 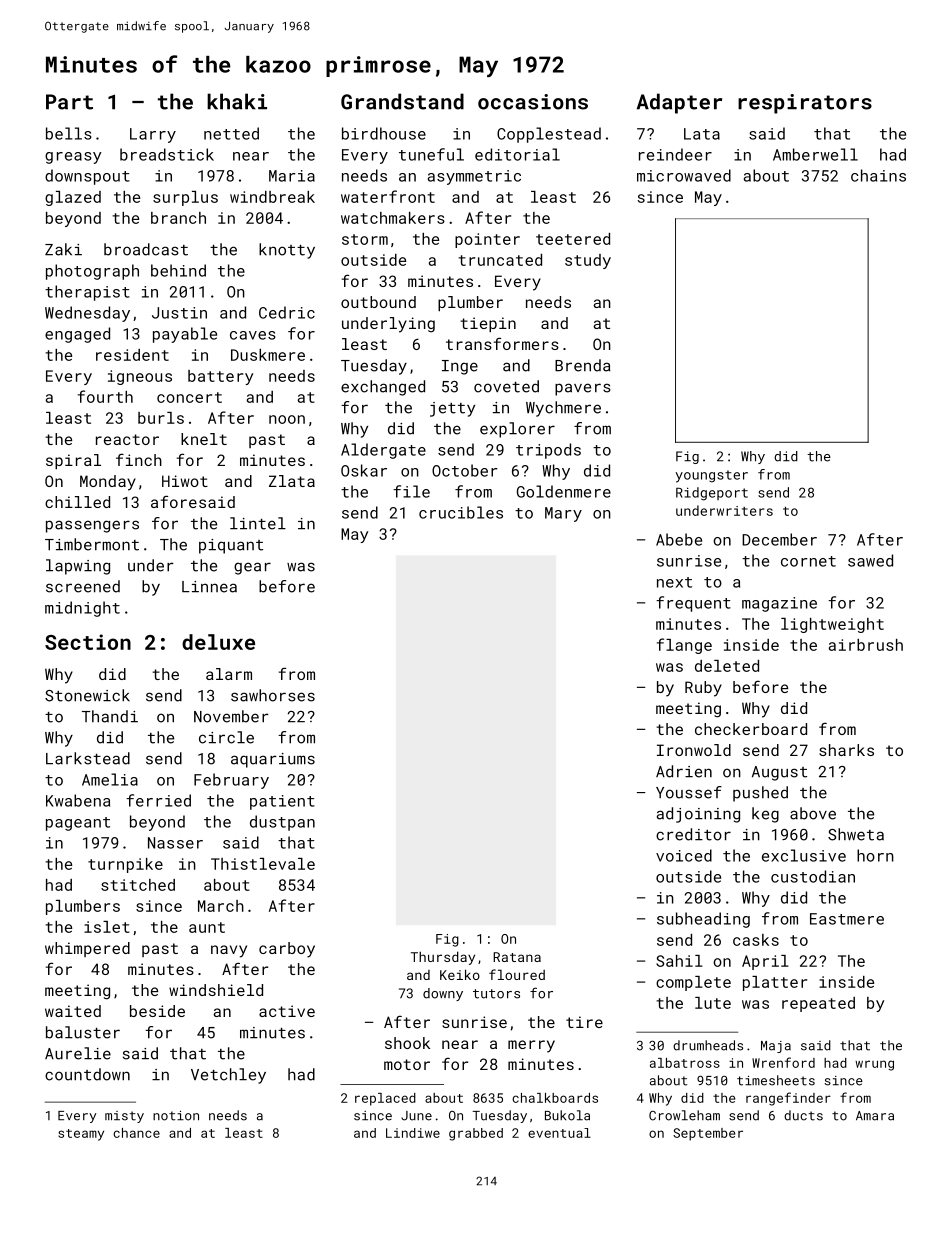 What do you see at coordinates (689, 792) in the image?
I see `Youssef` at bounding box center [689, 792].
